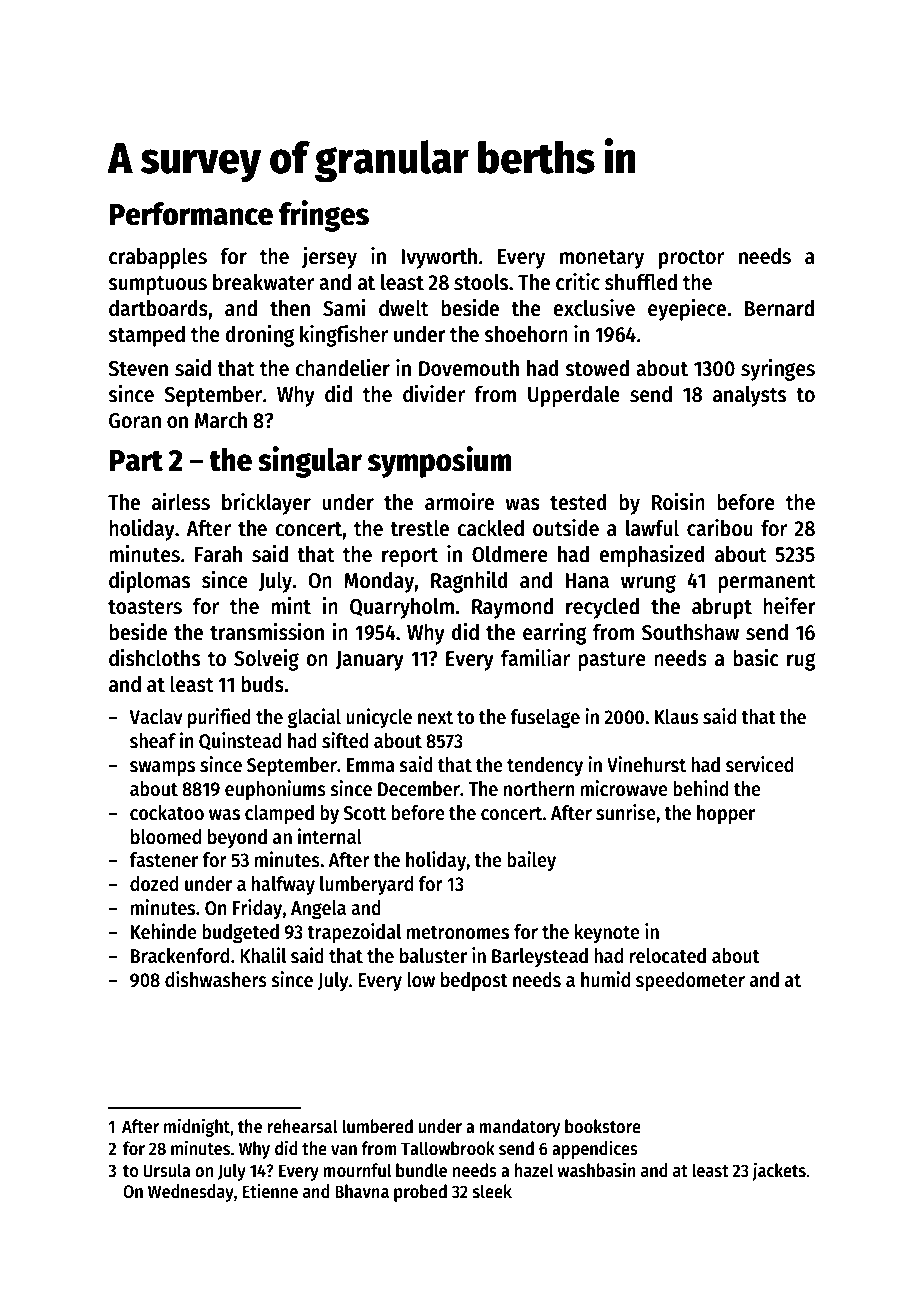 The height and width of the image is (1311, 924). Describe the element at coordinates (778, 370) in the image. I see `syringes` at that location.
